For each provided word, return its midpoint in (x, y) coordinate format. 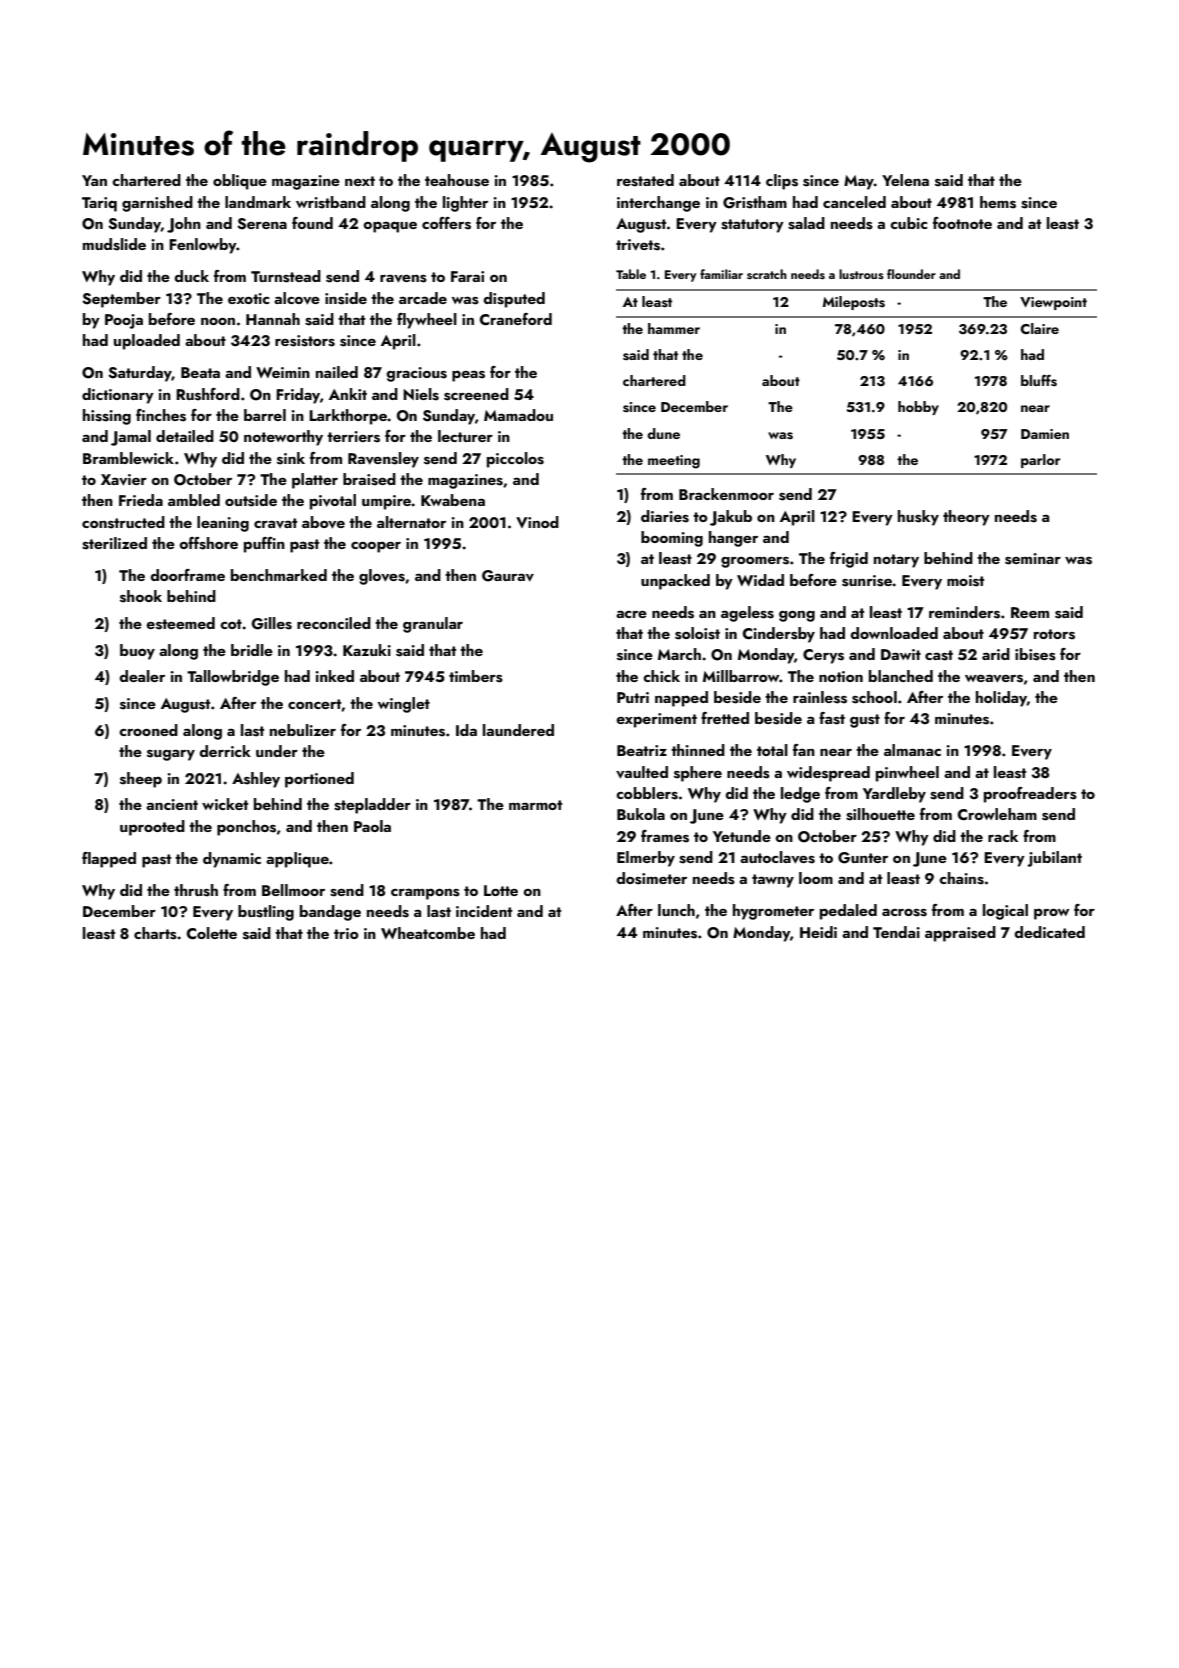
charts (155, 933)
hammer (674, 328)
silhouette (880, 814)
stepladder (372, 806)
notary (896, 561)
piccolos (515, 460)
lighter (465, 204)
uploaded (147, 342)
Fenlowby (203, 246)
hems (998, 202)
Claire (1039, 328)
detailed (185, 436)
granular (433, 625)
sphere (698, 774)
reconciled (334, 623)
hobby (918, 408)
